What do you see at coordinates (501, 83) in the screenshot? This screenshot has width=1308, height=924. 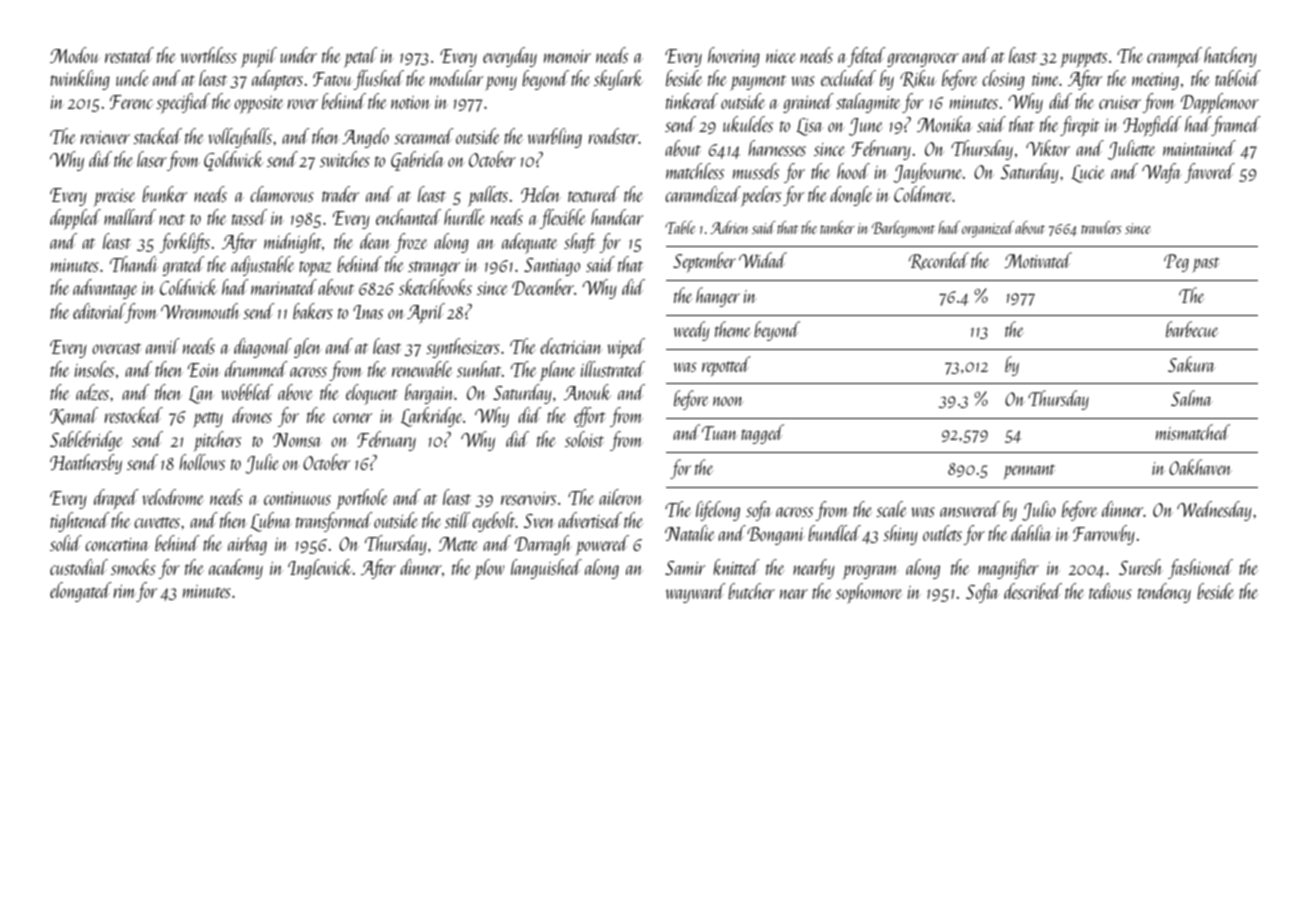 I see `pony` at bounding box center [501, 83].
